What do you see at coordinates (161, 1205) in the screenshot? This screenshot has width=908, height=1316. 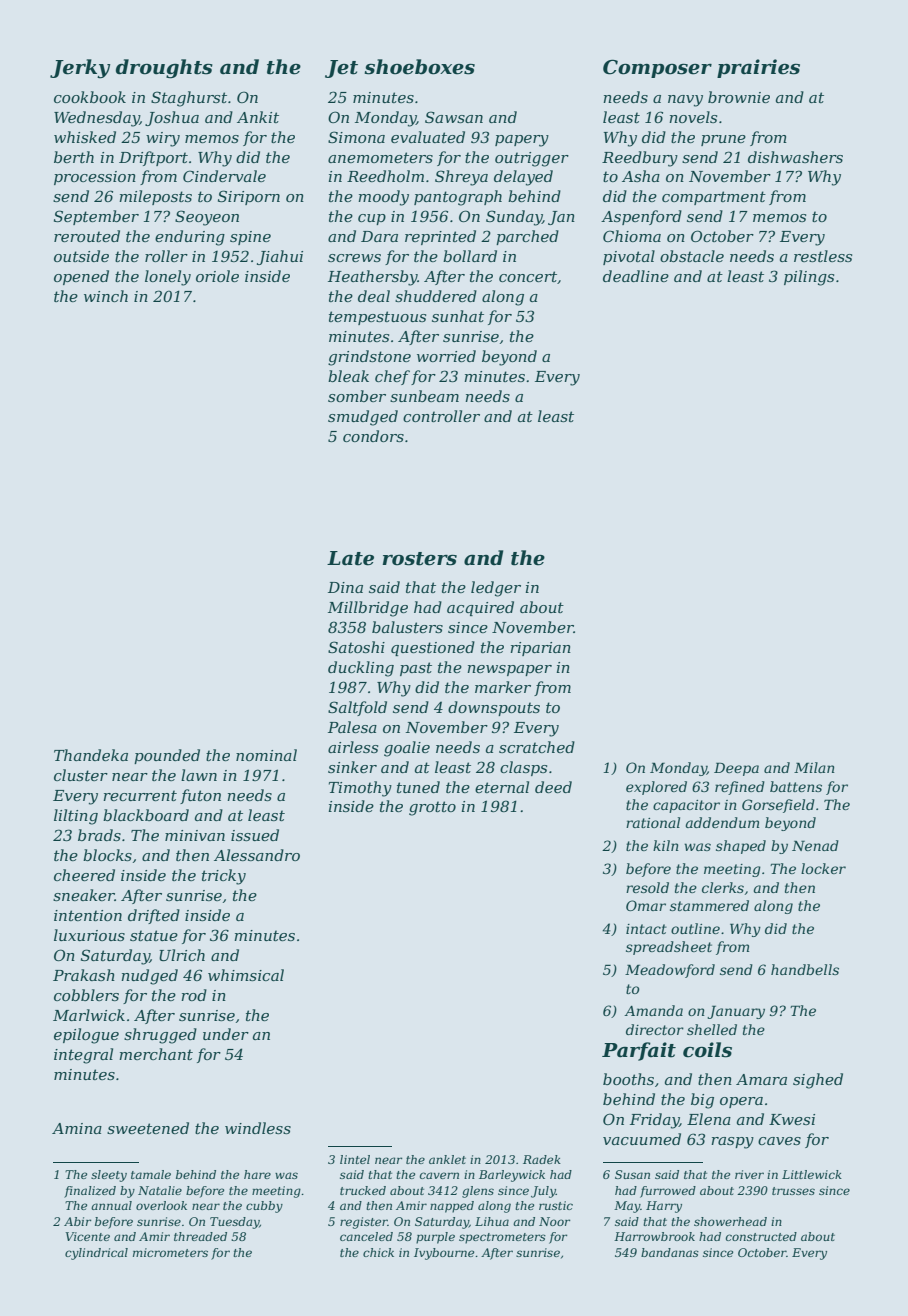 I see `overlook` at bounding box center [161, 1205].
